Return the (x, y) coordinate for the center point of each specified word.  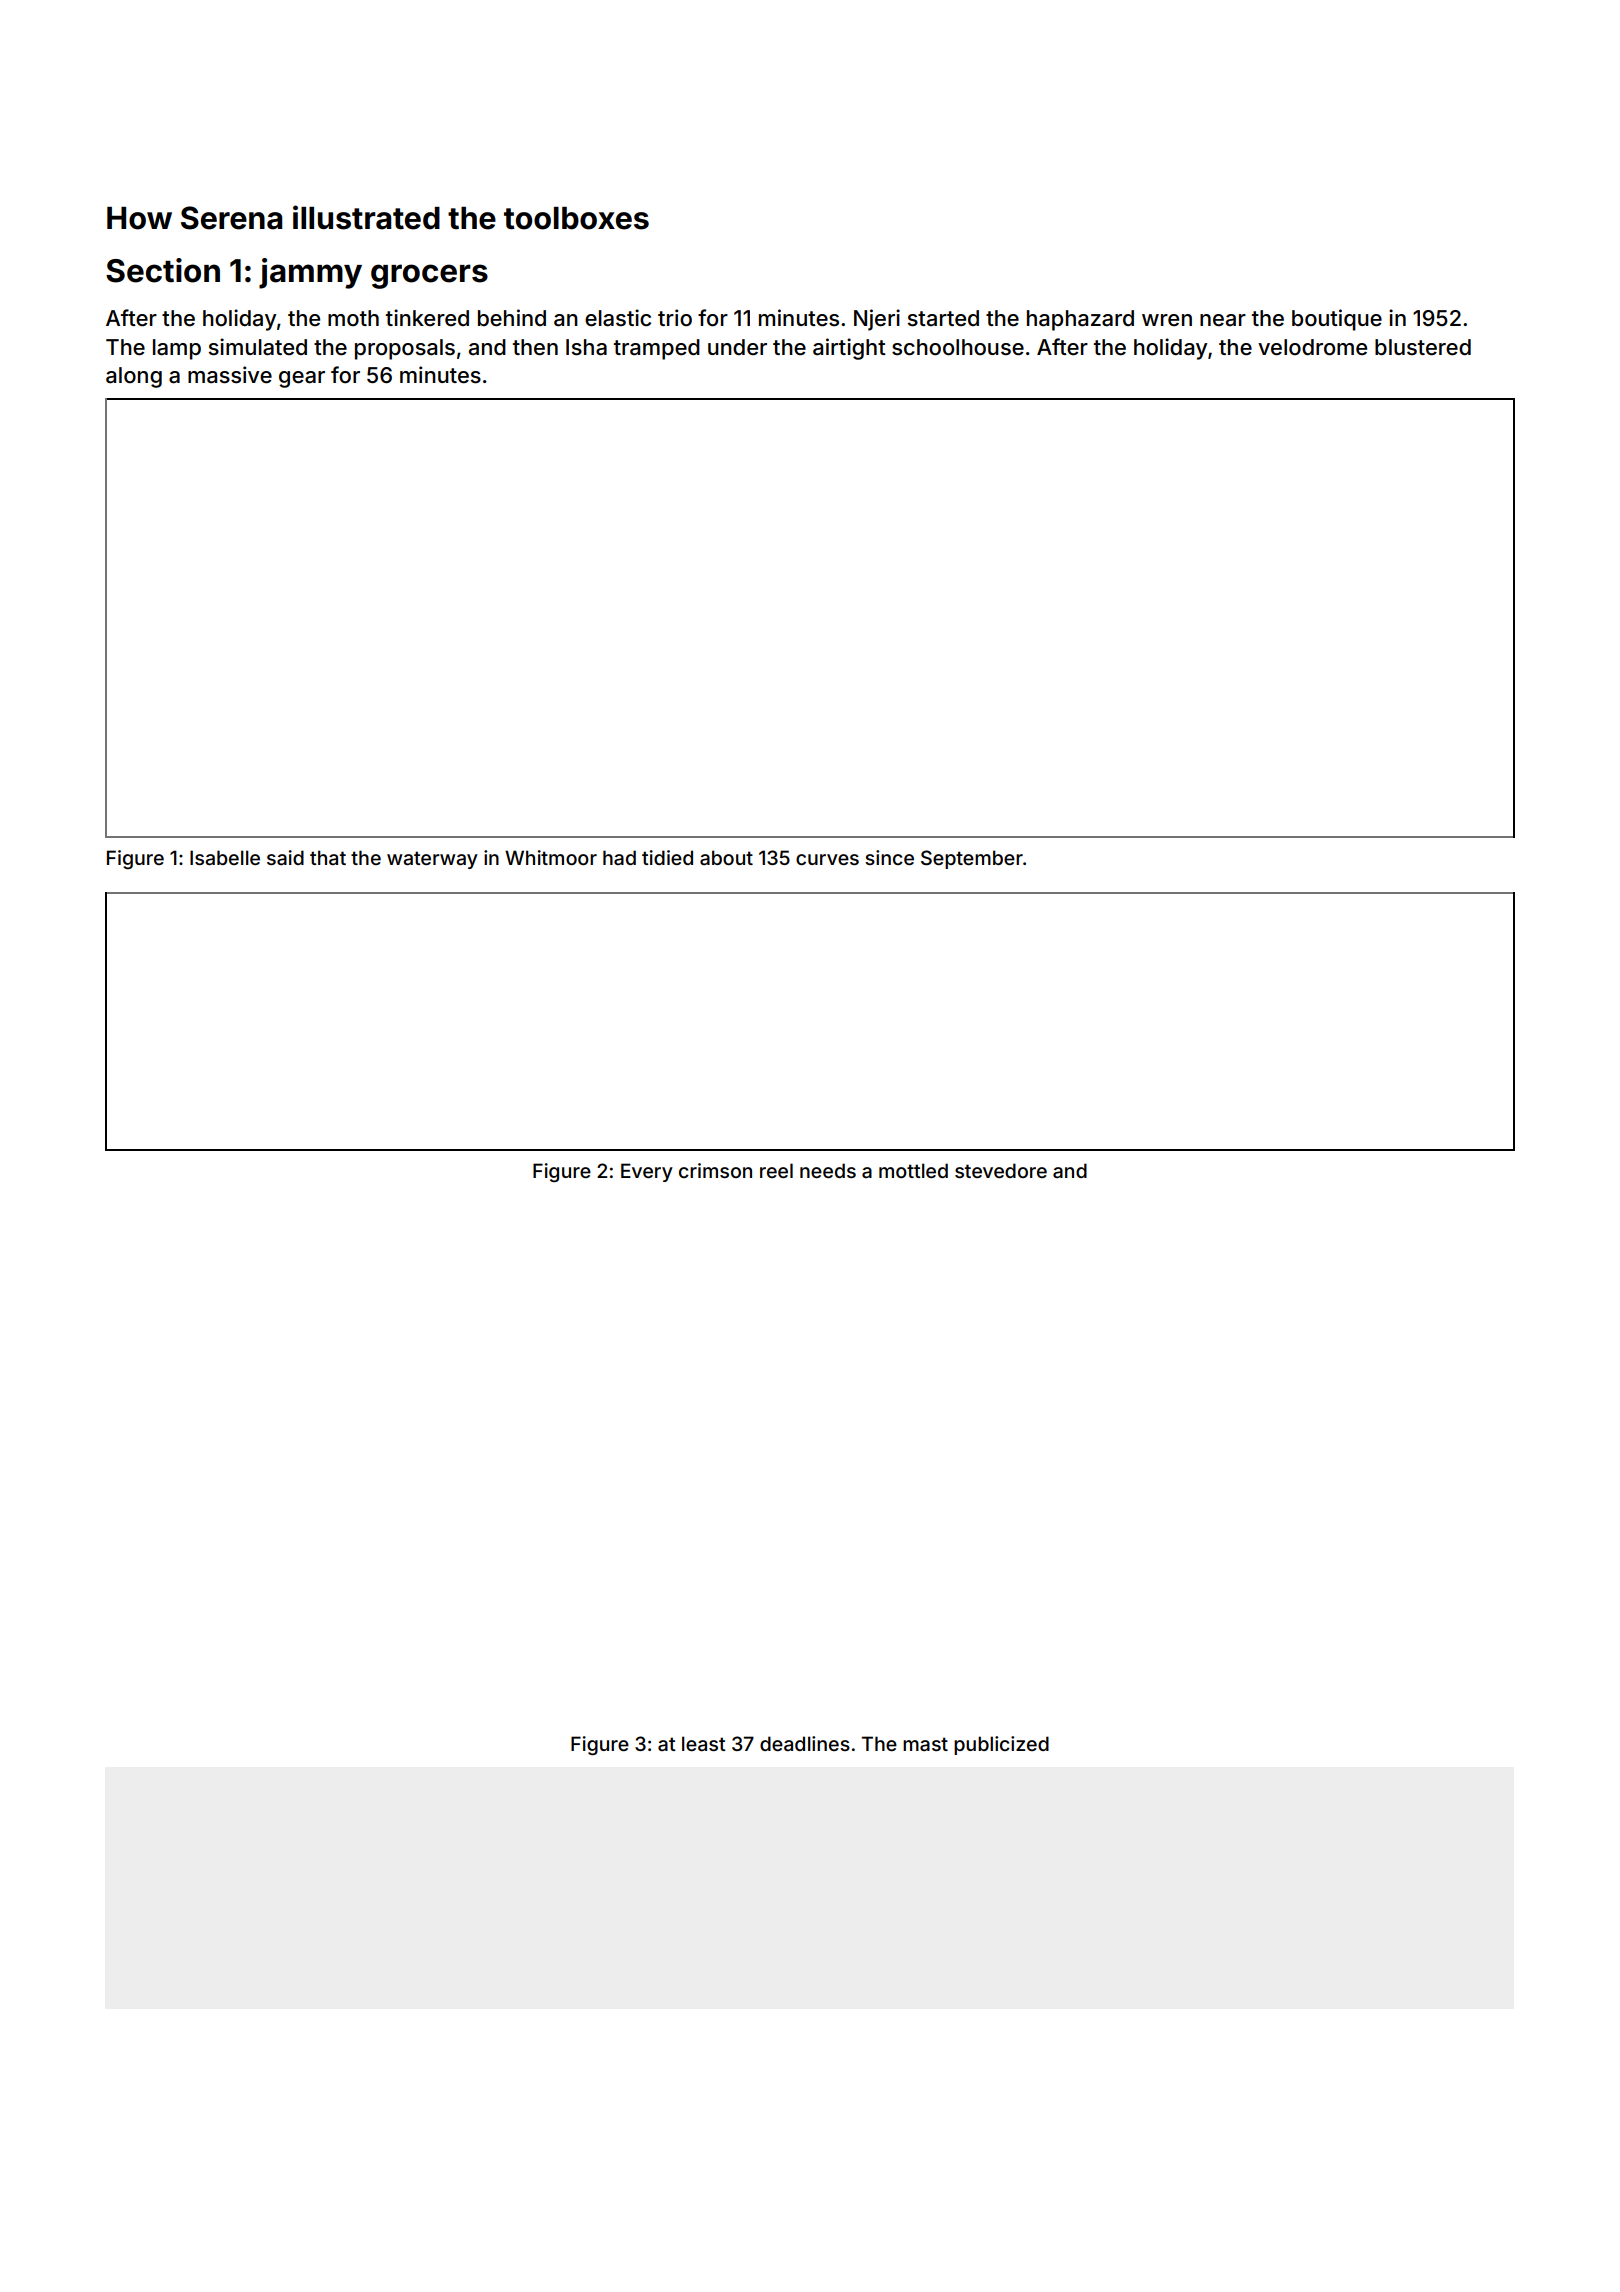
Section (163, 270)
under (737, 347)
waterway (432, 860)
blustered (1423, 347)
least (704, 1743)
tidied (667, 857)
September (972, 859)
